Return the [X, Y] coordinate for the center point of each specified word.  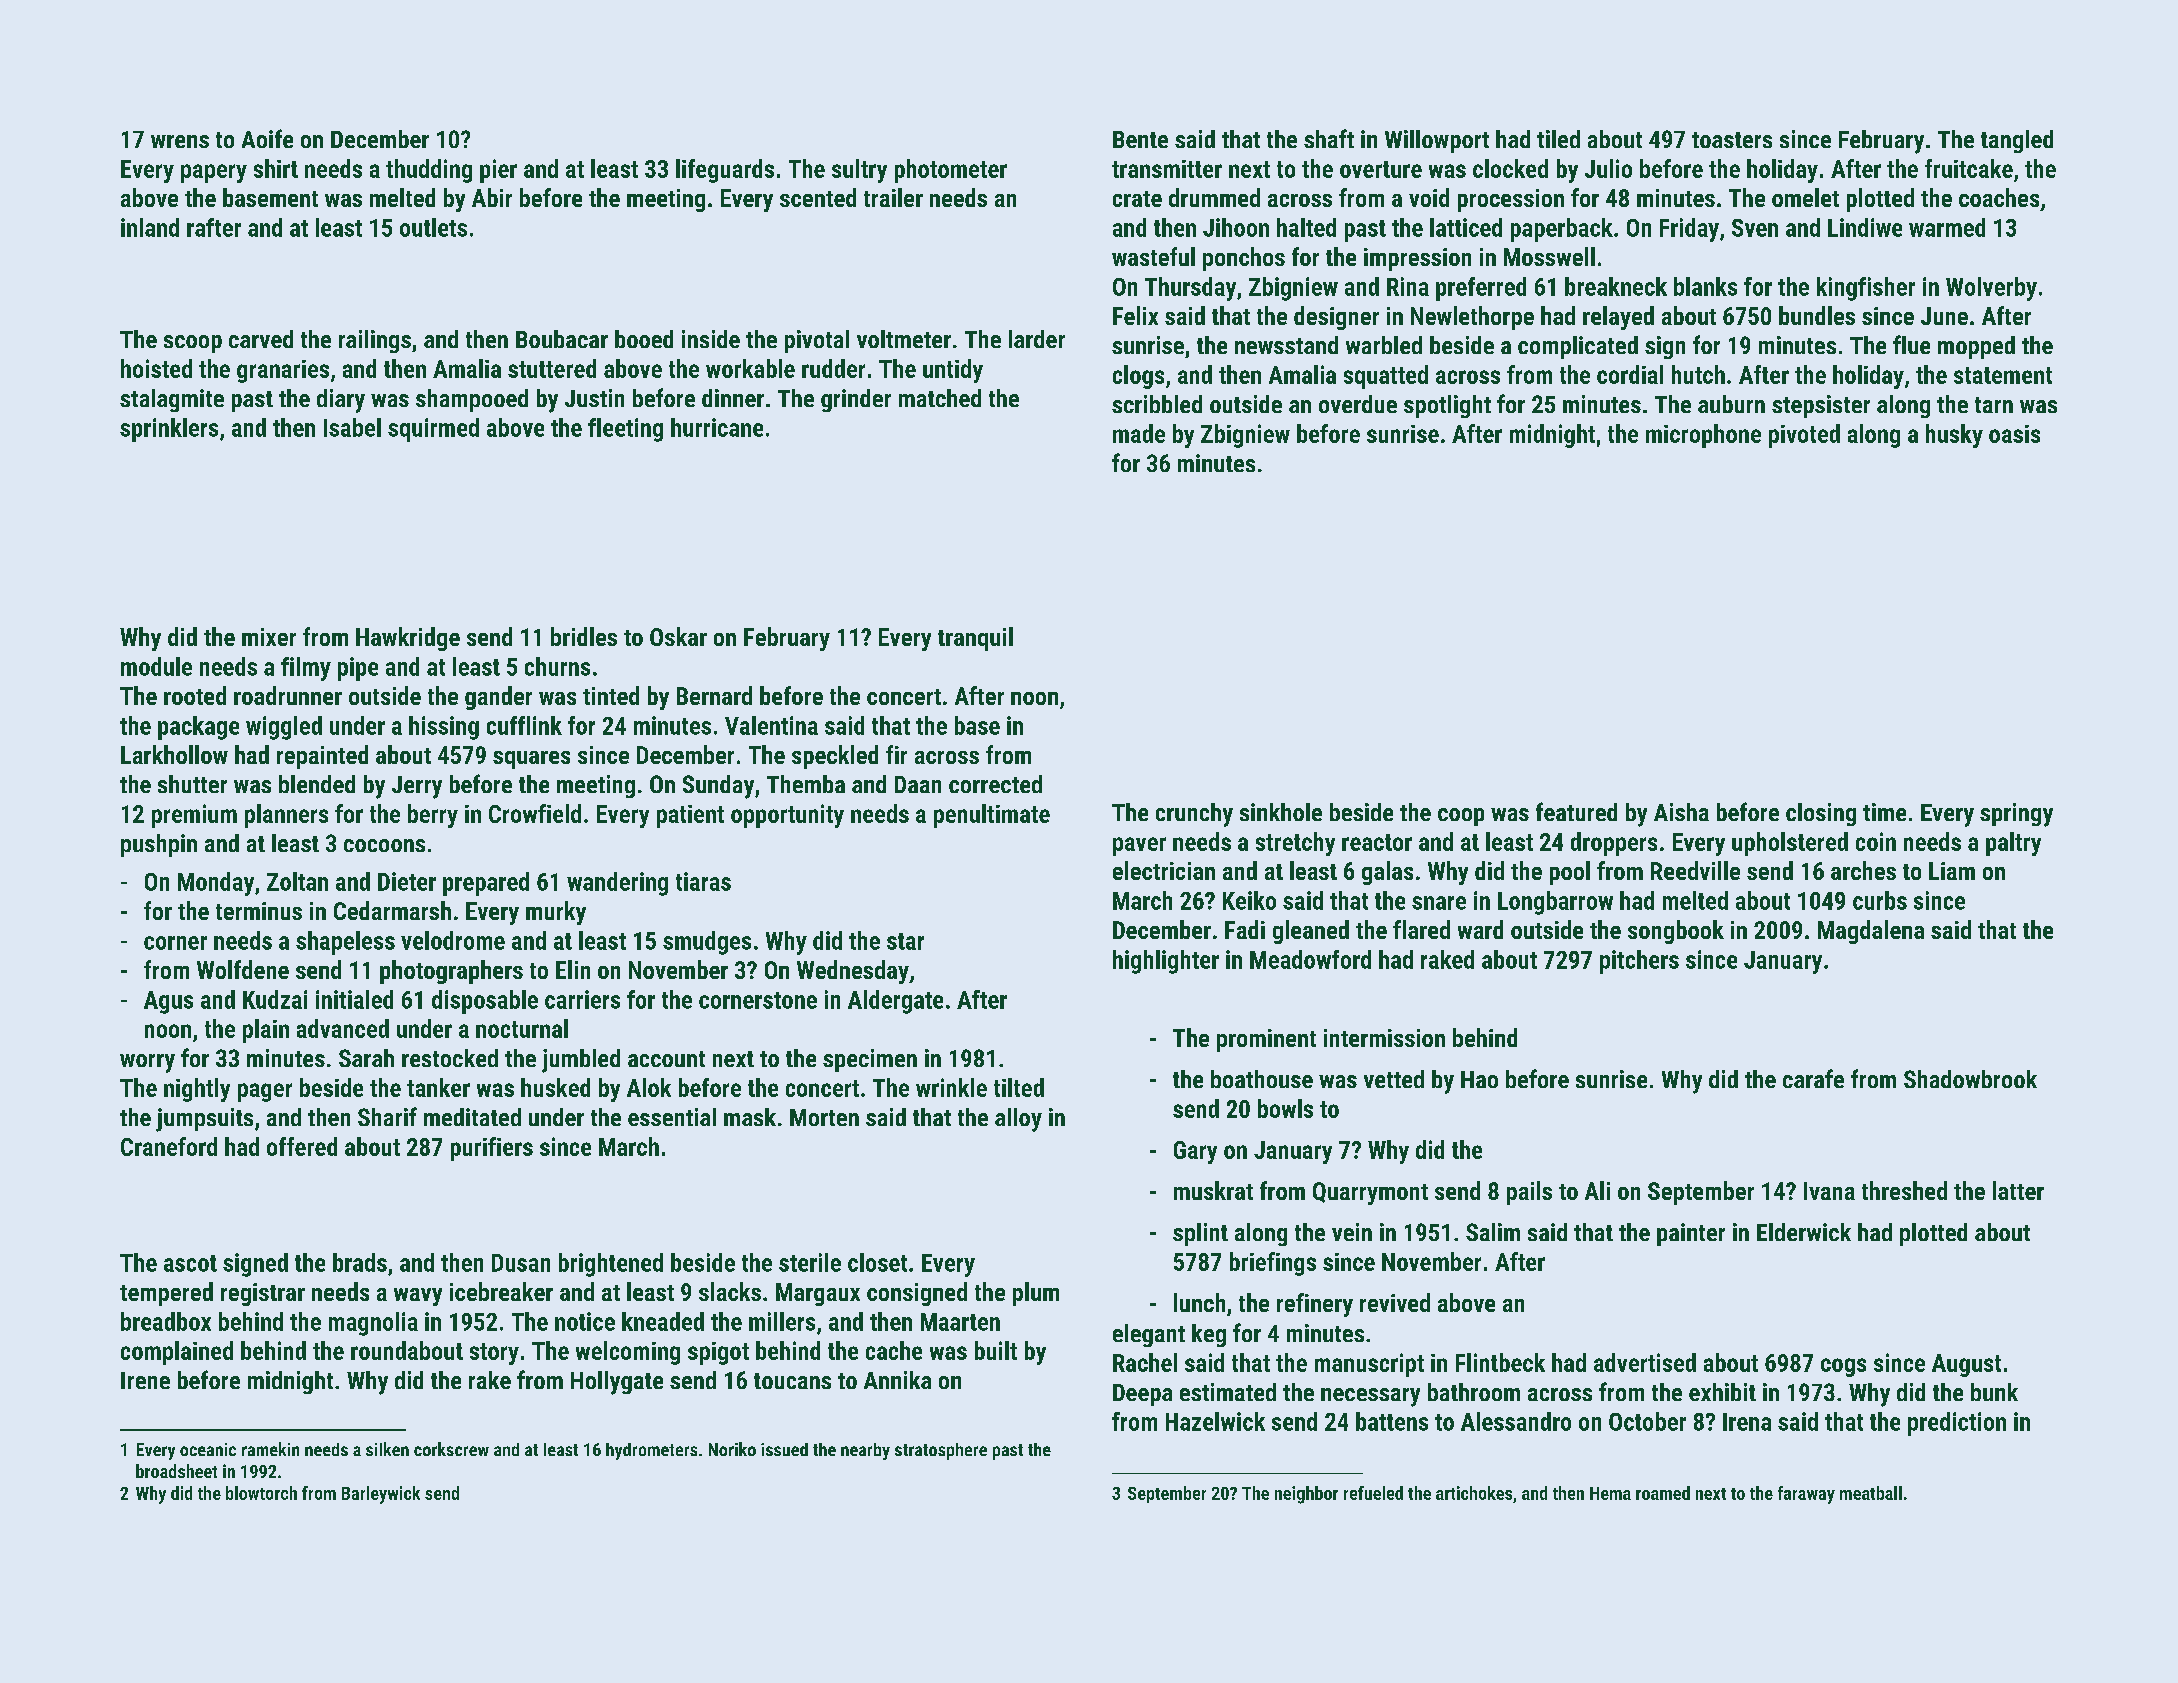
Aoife [267, 138]
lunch [1199, 1302]
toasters [1732, 140]
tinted [611, 695]
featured [1576, 811]
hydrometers [651, 1451]
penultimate [992, 816]
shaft [1329, 138]
